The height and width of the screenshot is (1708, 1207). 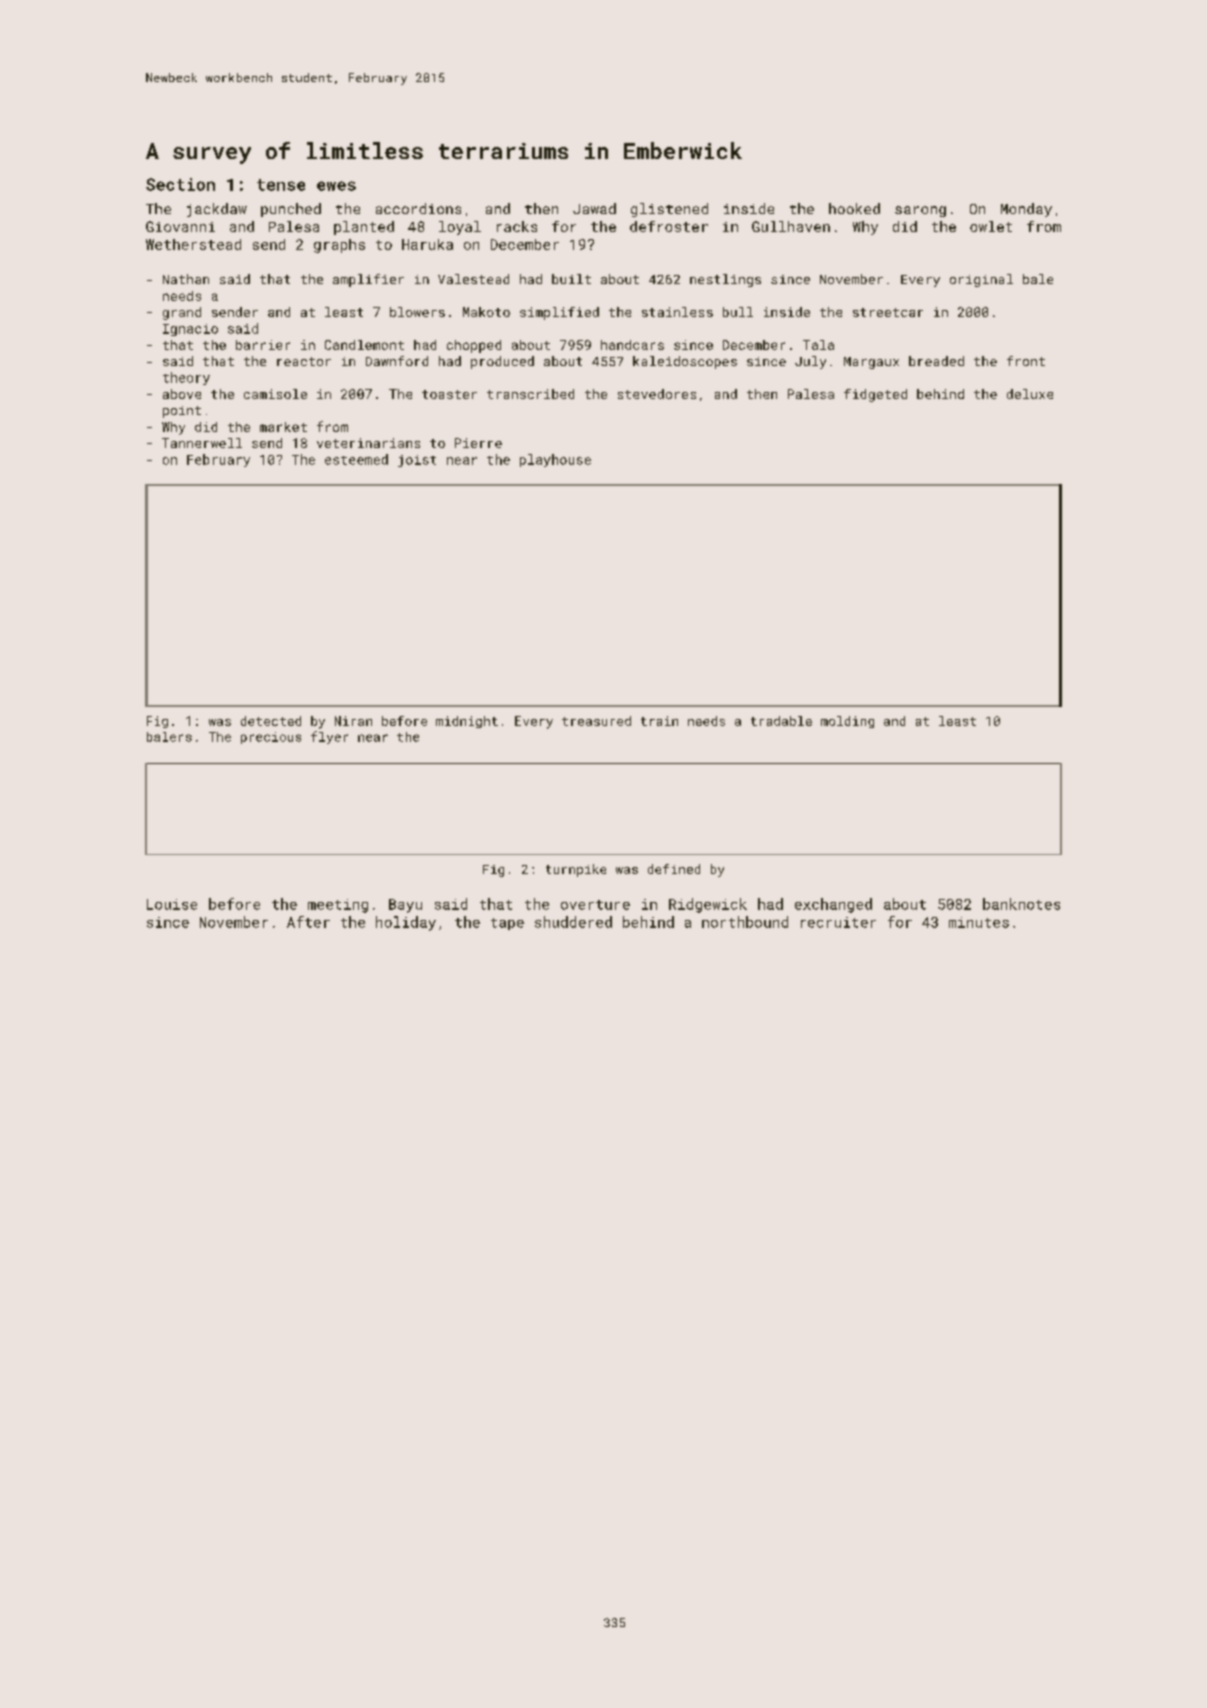 What do you see at coordinates (353, 721) in the screenshot?
I see `Niran` at bounding box center [353, 721].
